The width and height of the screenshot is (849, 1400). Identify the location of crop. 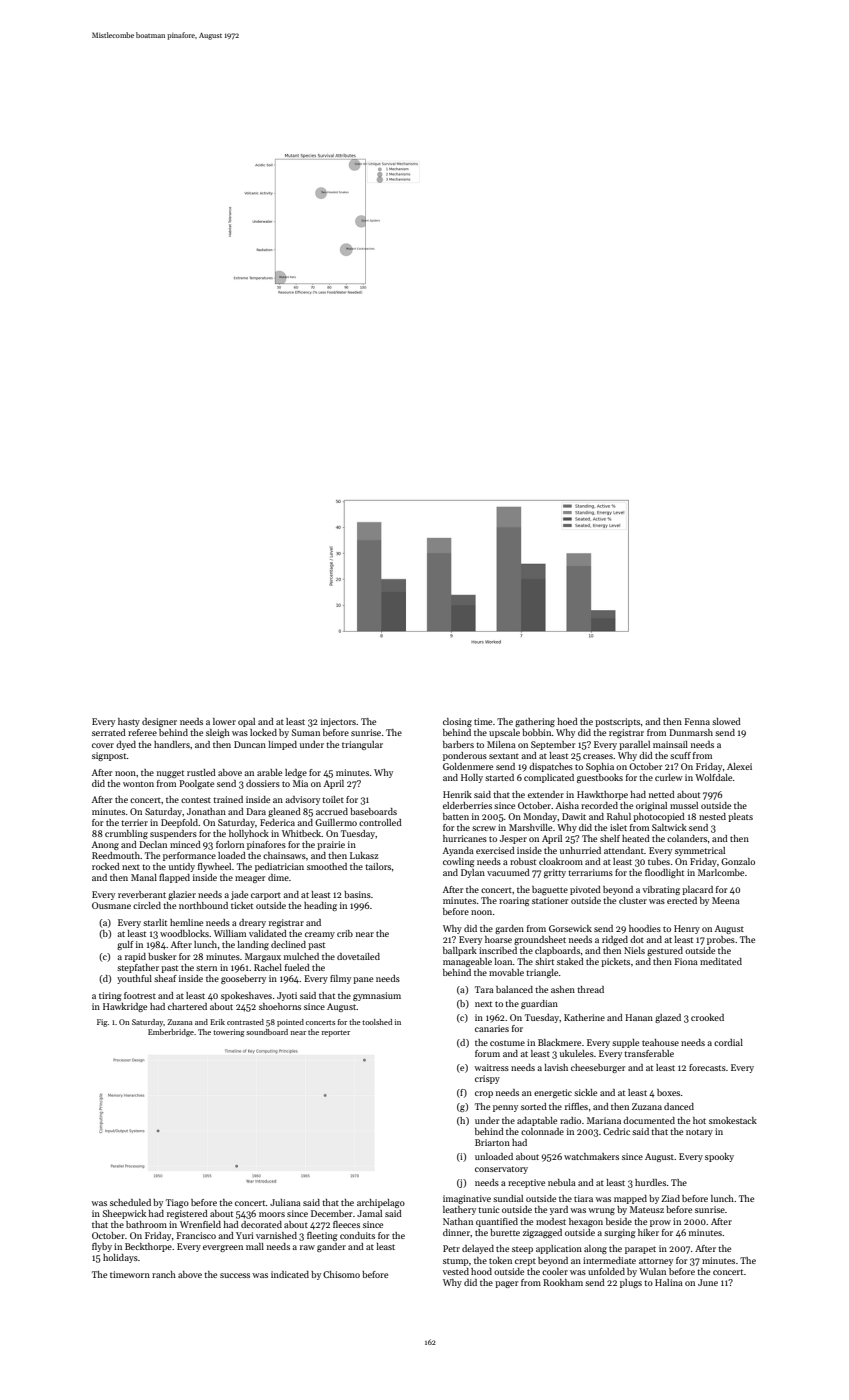
(484, 1094).
